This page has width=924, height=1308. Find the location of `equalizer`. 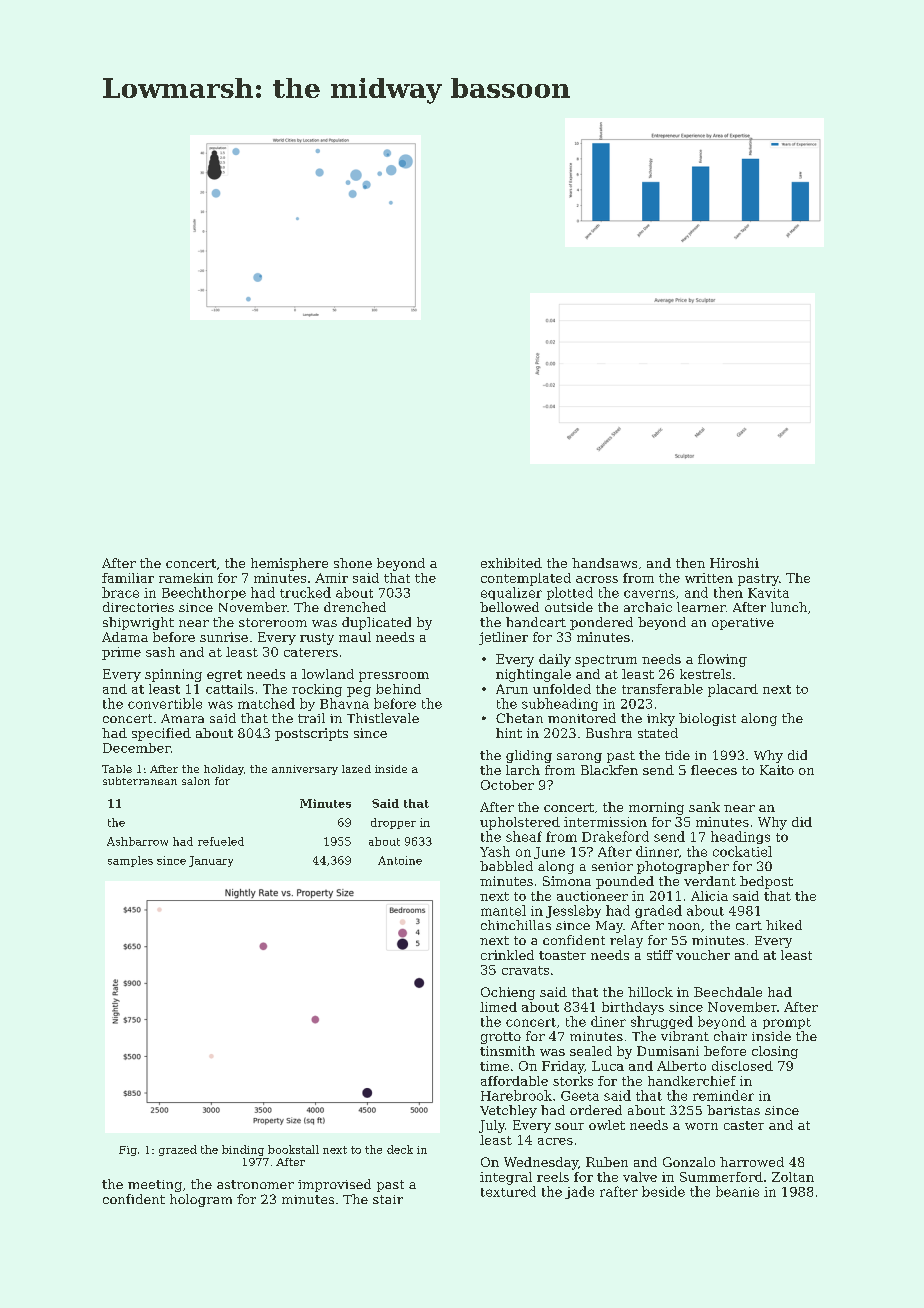

equalizer is located at coordinates (511, 593).
